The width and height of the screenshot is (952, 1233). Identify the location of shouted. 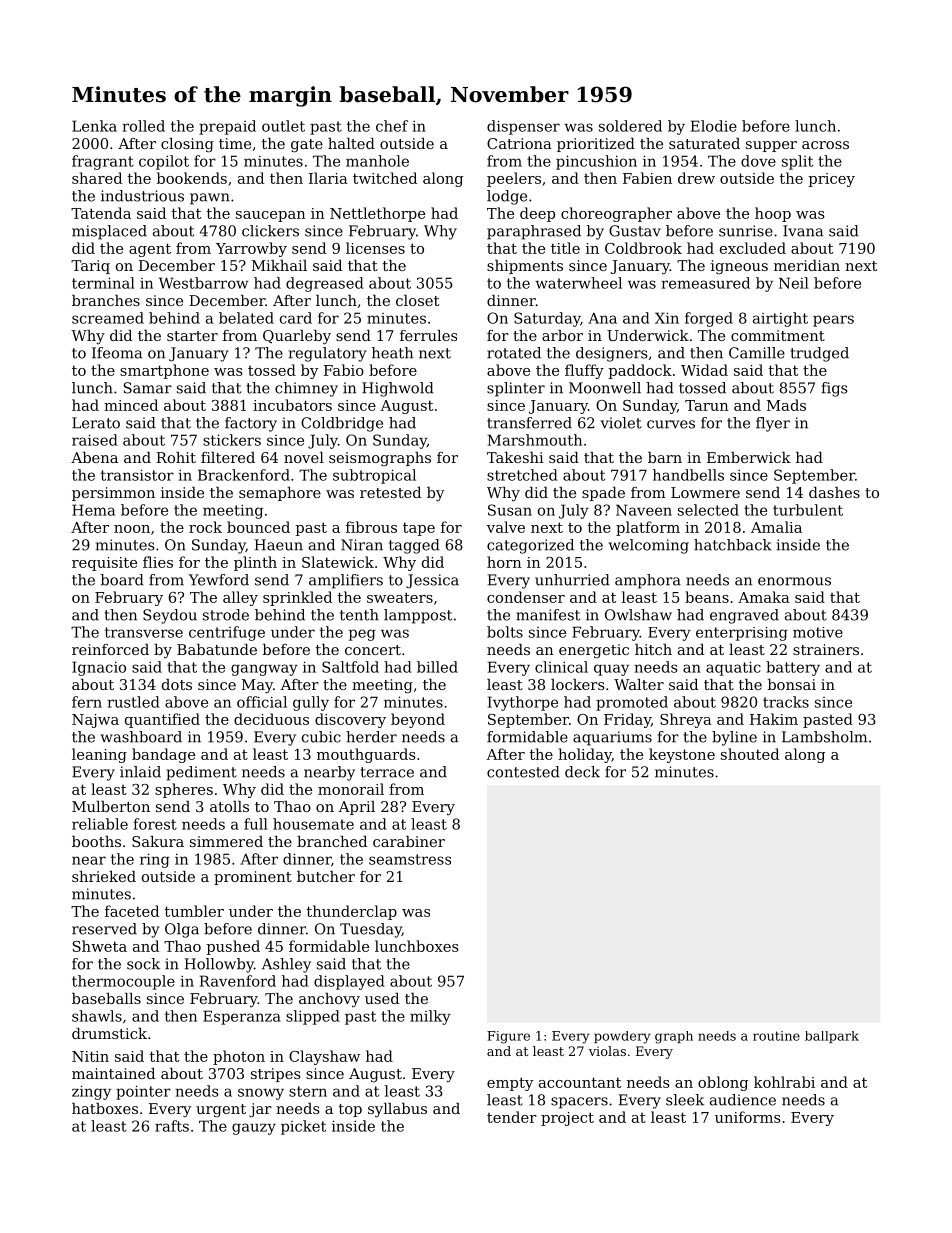
(750, 754).
